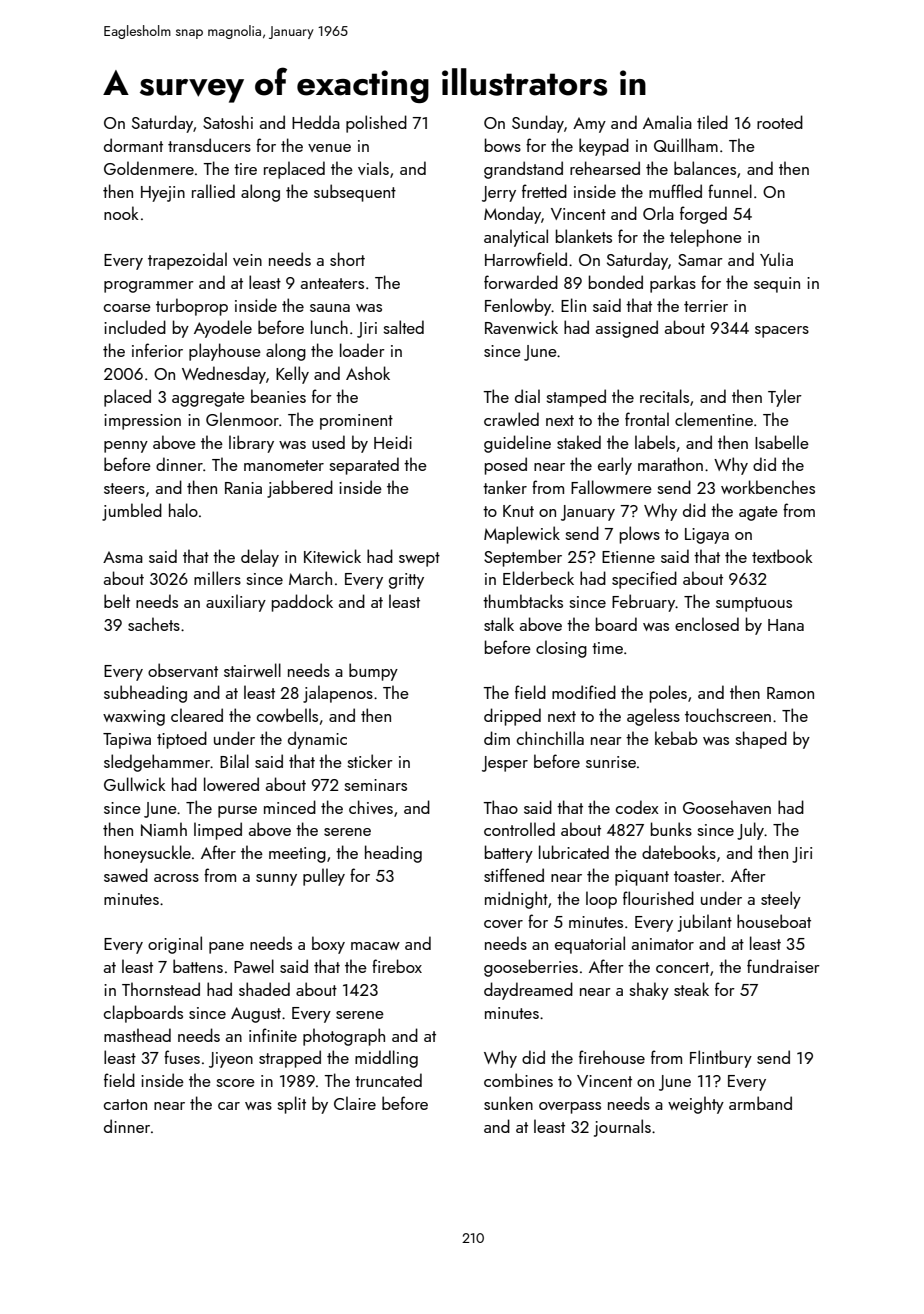  Describe the element at coordinates (523, 601) in the page. I see `thumbtacks` at that location.
